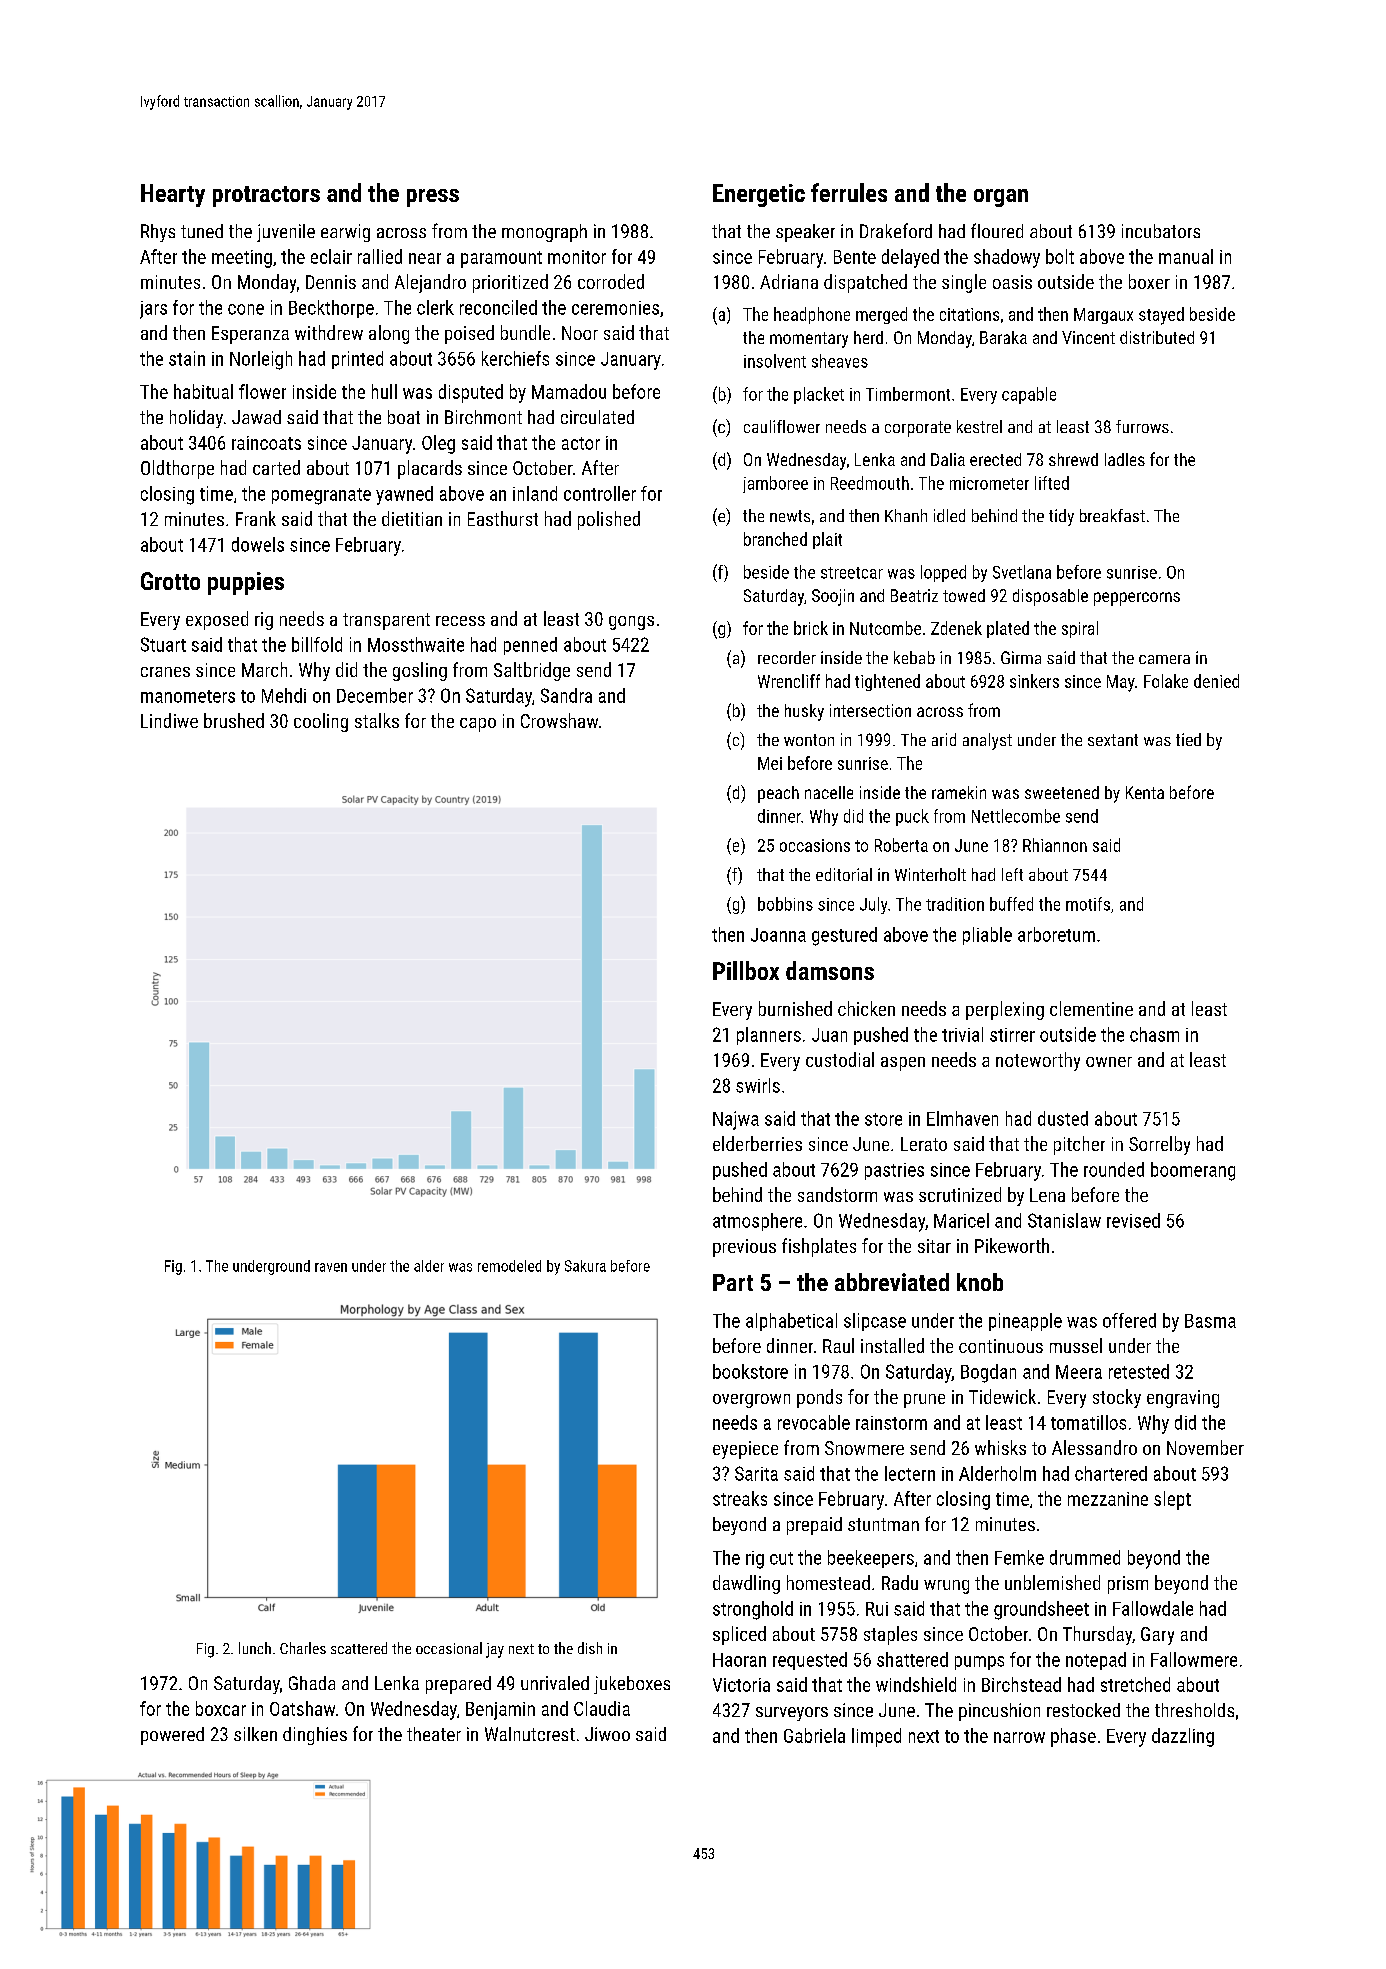 Image resolution: width=1386 pixels, height=1969 pixels. Describe the element at coordinates (759, 195) in the image. I see `Energetic` at that location.
